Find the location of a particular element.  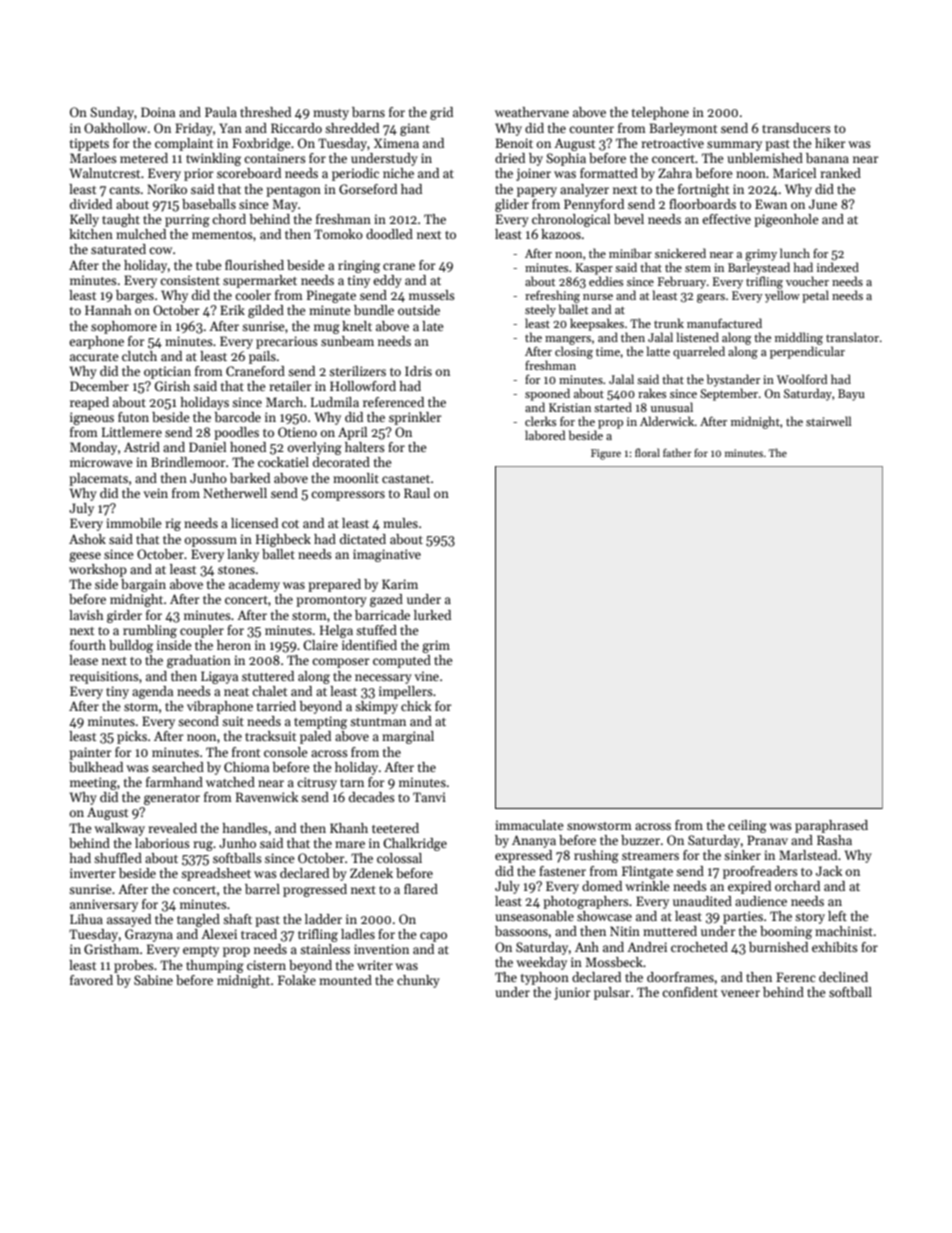

chunky is located at coordinates (418, 981).
